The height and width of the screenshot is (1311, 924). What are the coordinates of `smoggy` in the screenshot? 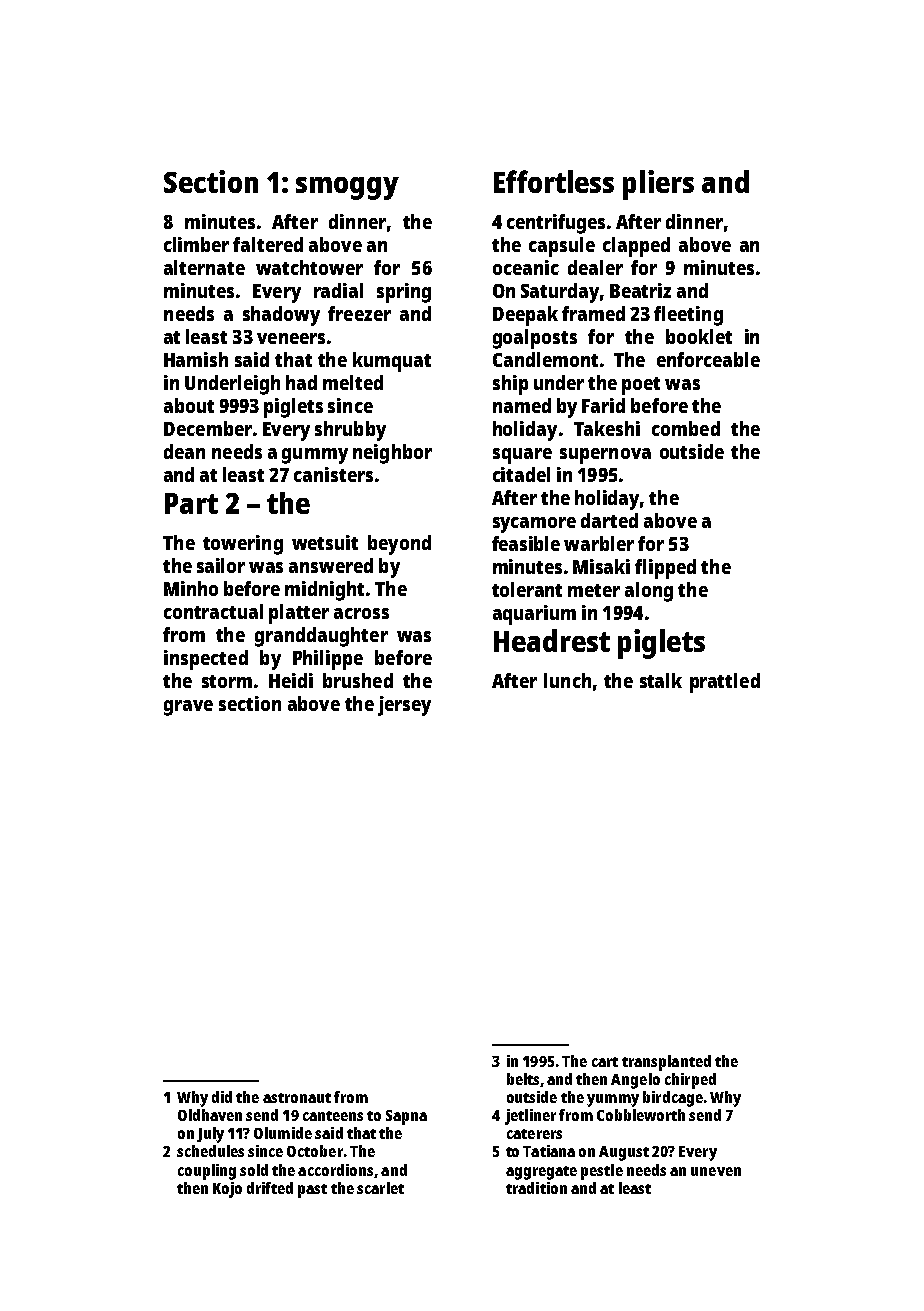 It's located at (347, 188).
